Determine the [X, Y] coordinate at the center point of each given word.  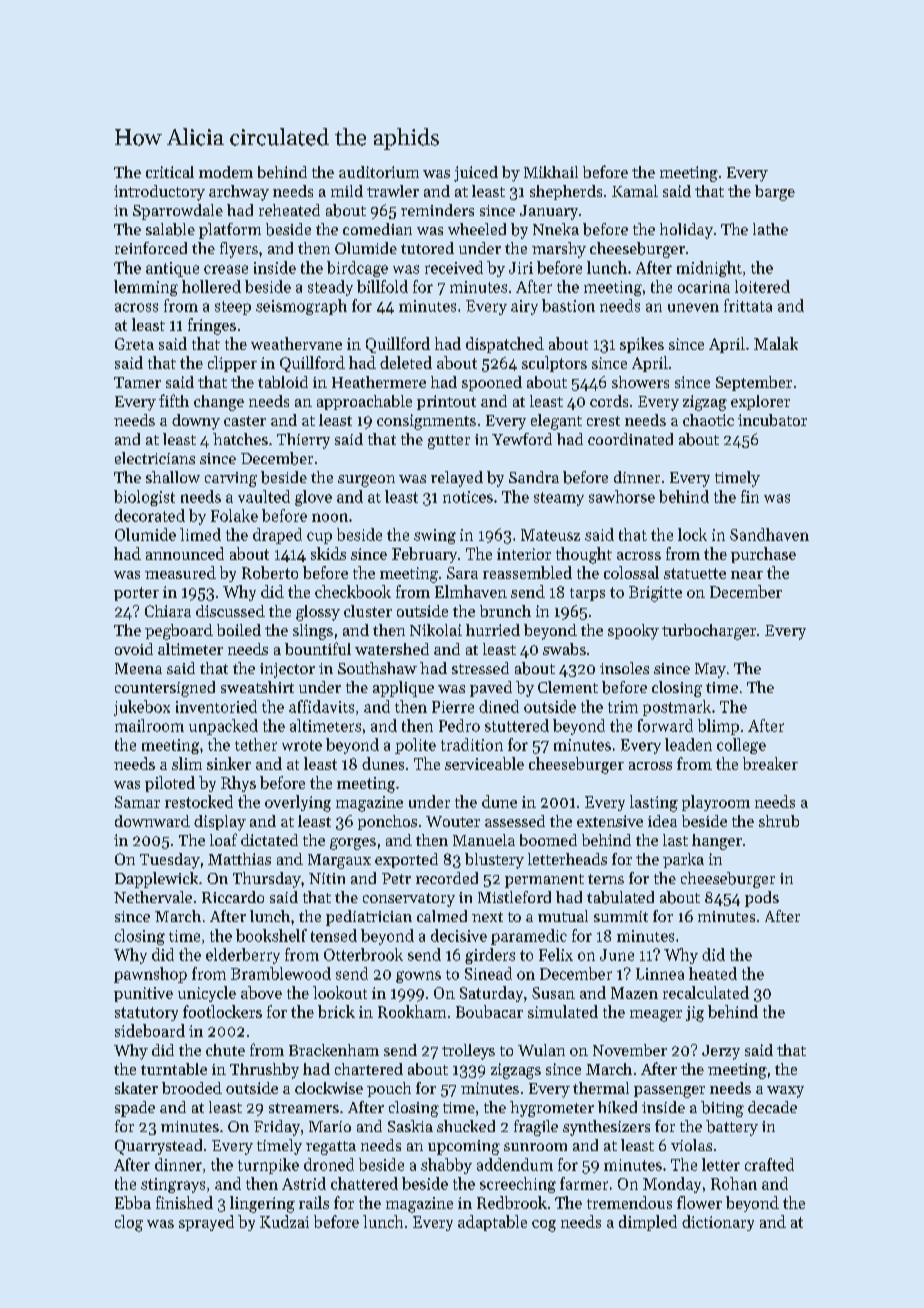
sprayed [206, 1223]
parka [683, 860]
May [710, 670]
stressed [480, 668]
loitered [762, 286]
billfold [382, 286]
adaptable [492, 1223]
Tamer [137, 382]
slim [187, 763]
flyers [239, 250]
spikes [642, 345]
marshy [559, 250]
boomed [548, 840]
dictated [269, 840]
